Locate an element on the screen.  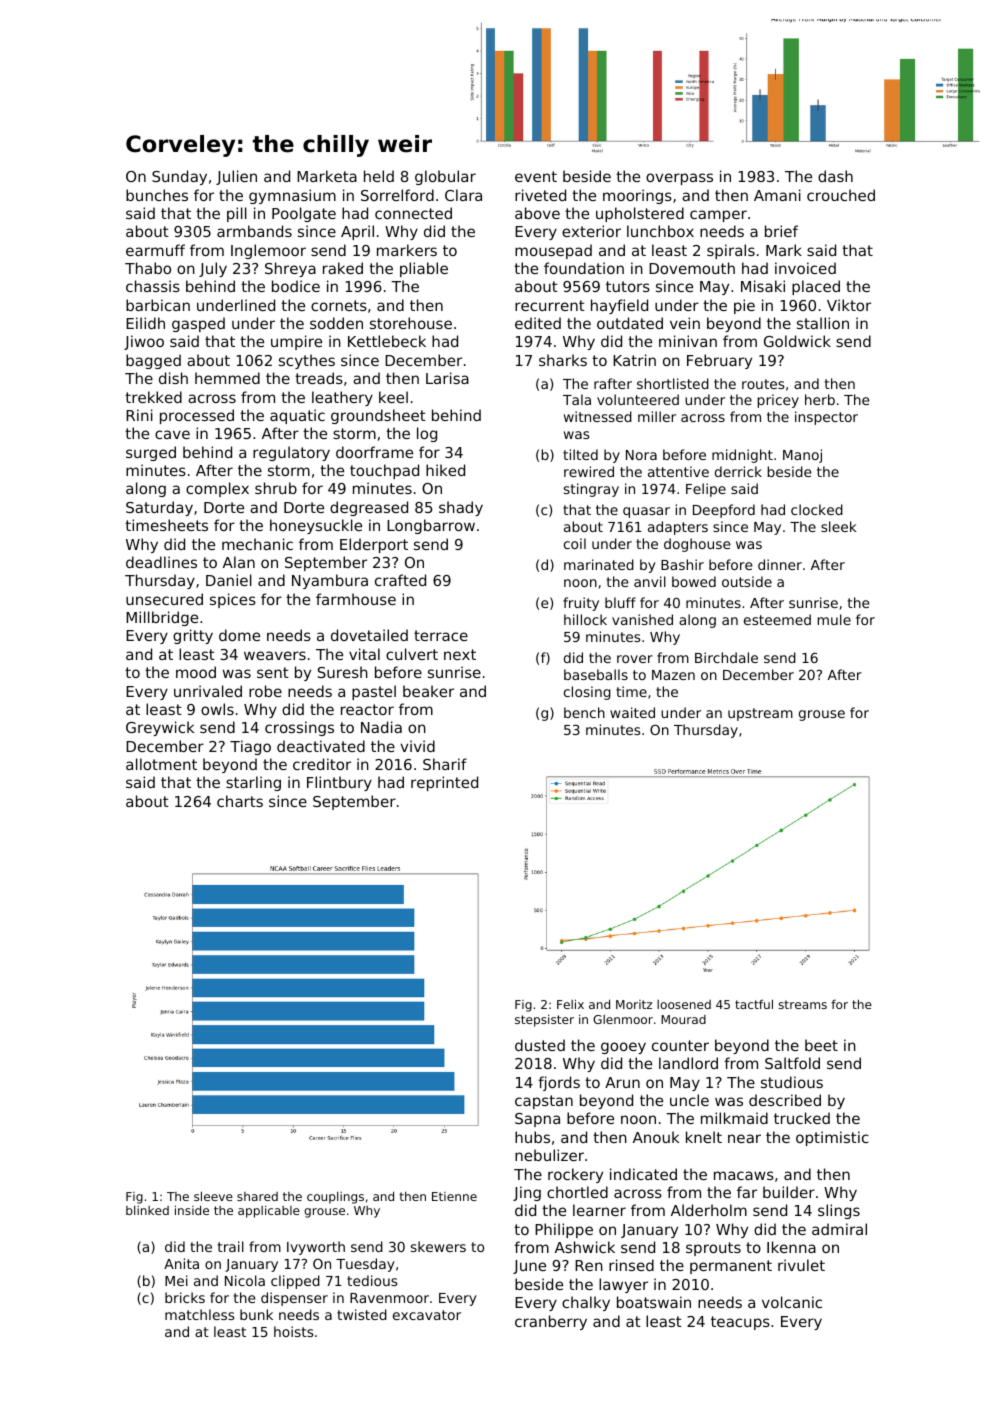
gritty is located at coordinates (193, 636).
